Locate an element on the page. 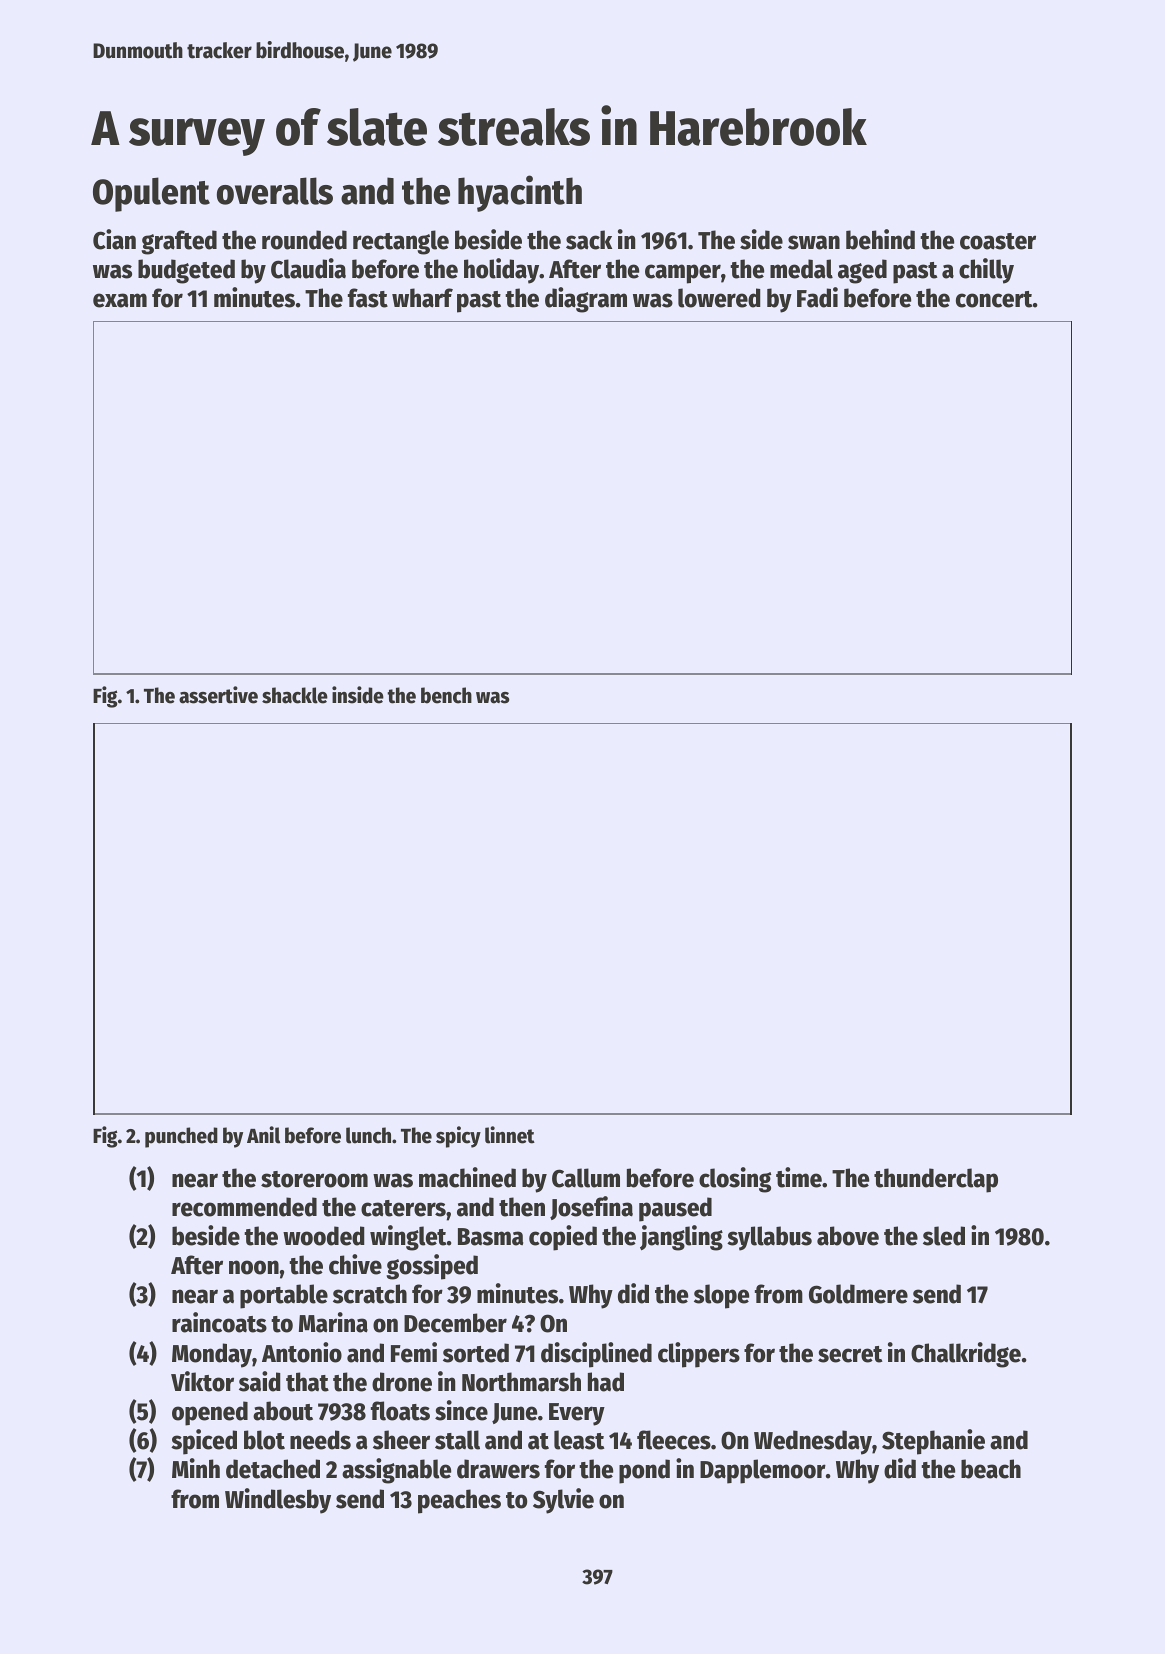 This page has width=1165, height=1654. punched is located at coordinates (181, 1137).
